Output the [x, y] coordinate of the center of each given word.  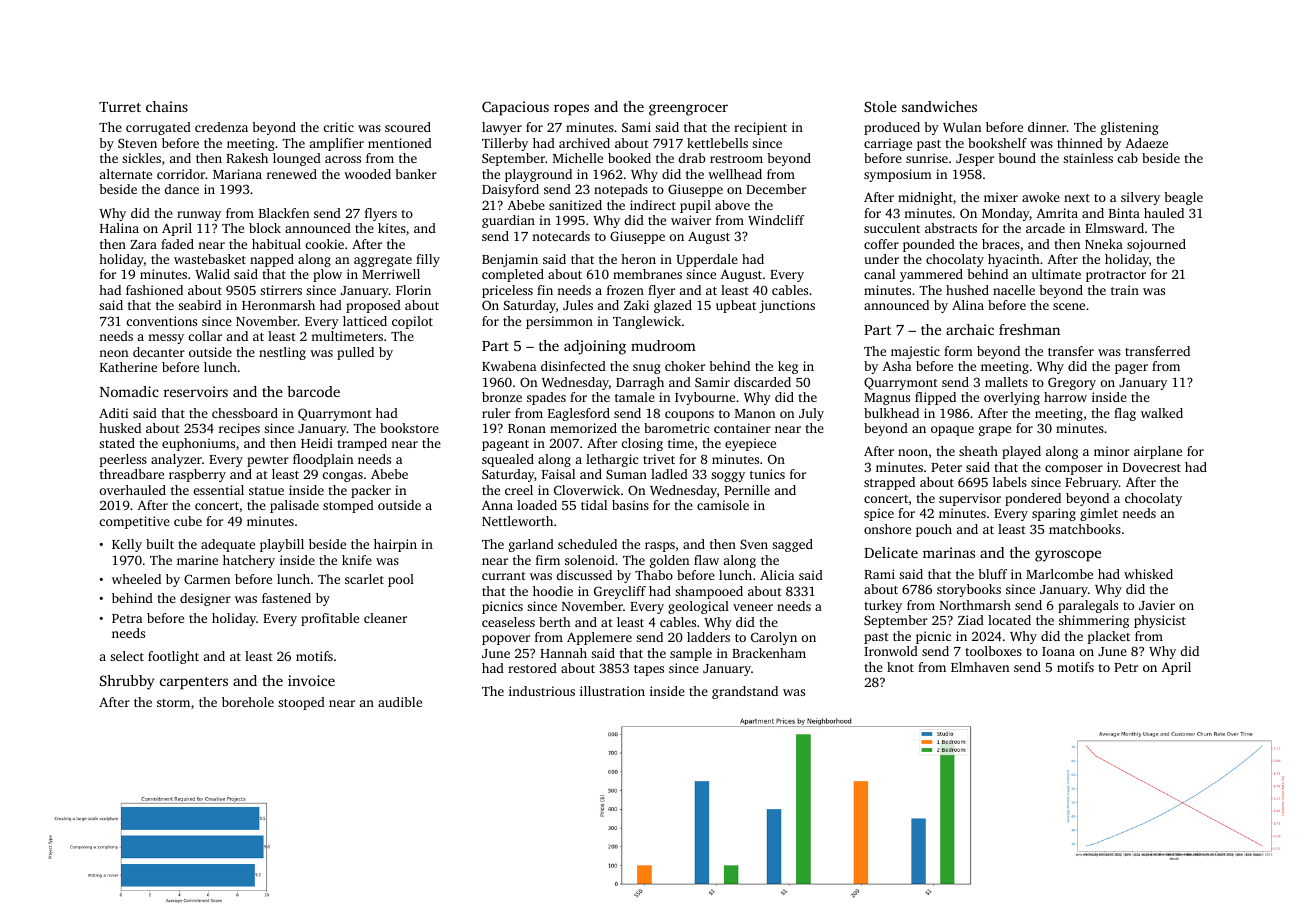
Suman [626, 474]
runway [199, 216]
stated [117, 443]
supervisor [970, 499]
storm [173, 703]
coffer [881, 244]
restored [532, 668]
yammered [931, 275]
